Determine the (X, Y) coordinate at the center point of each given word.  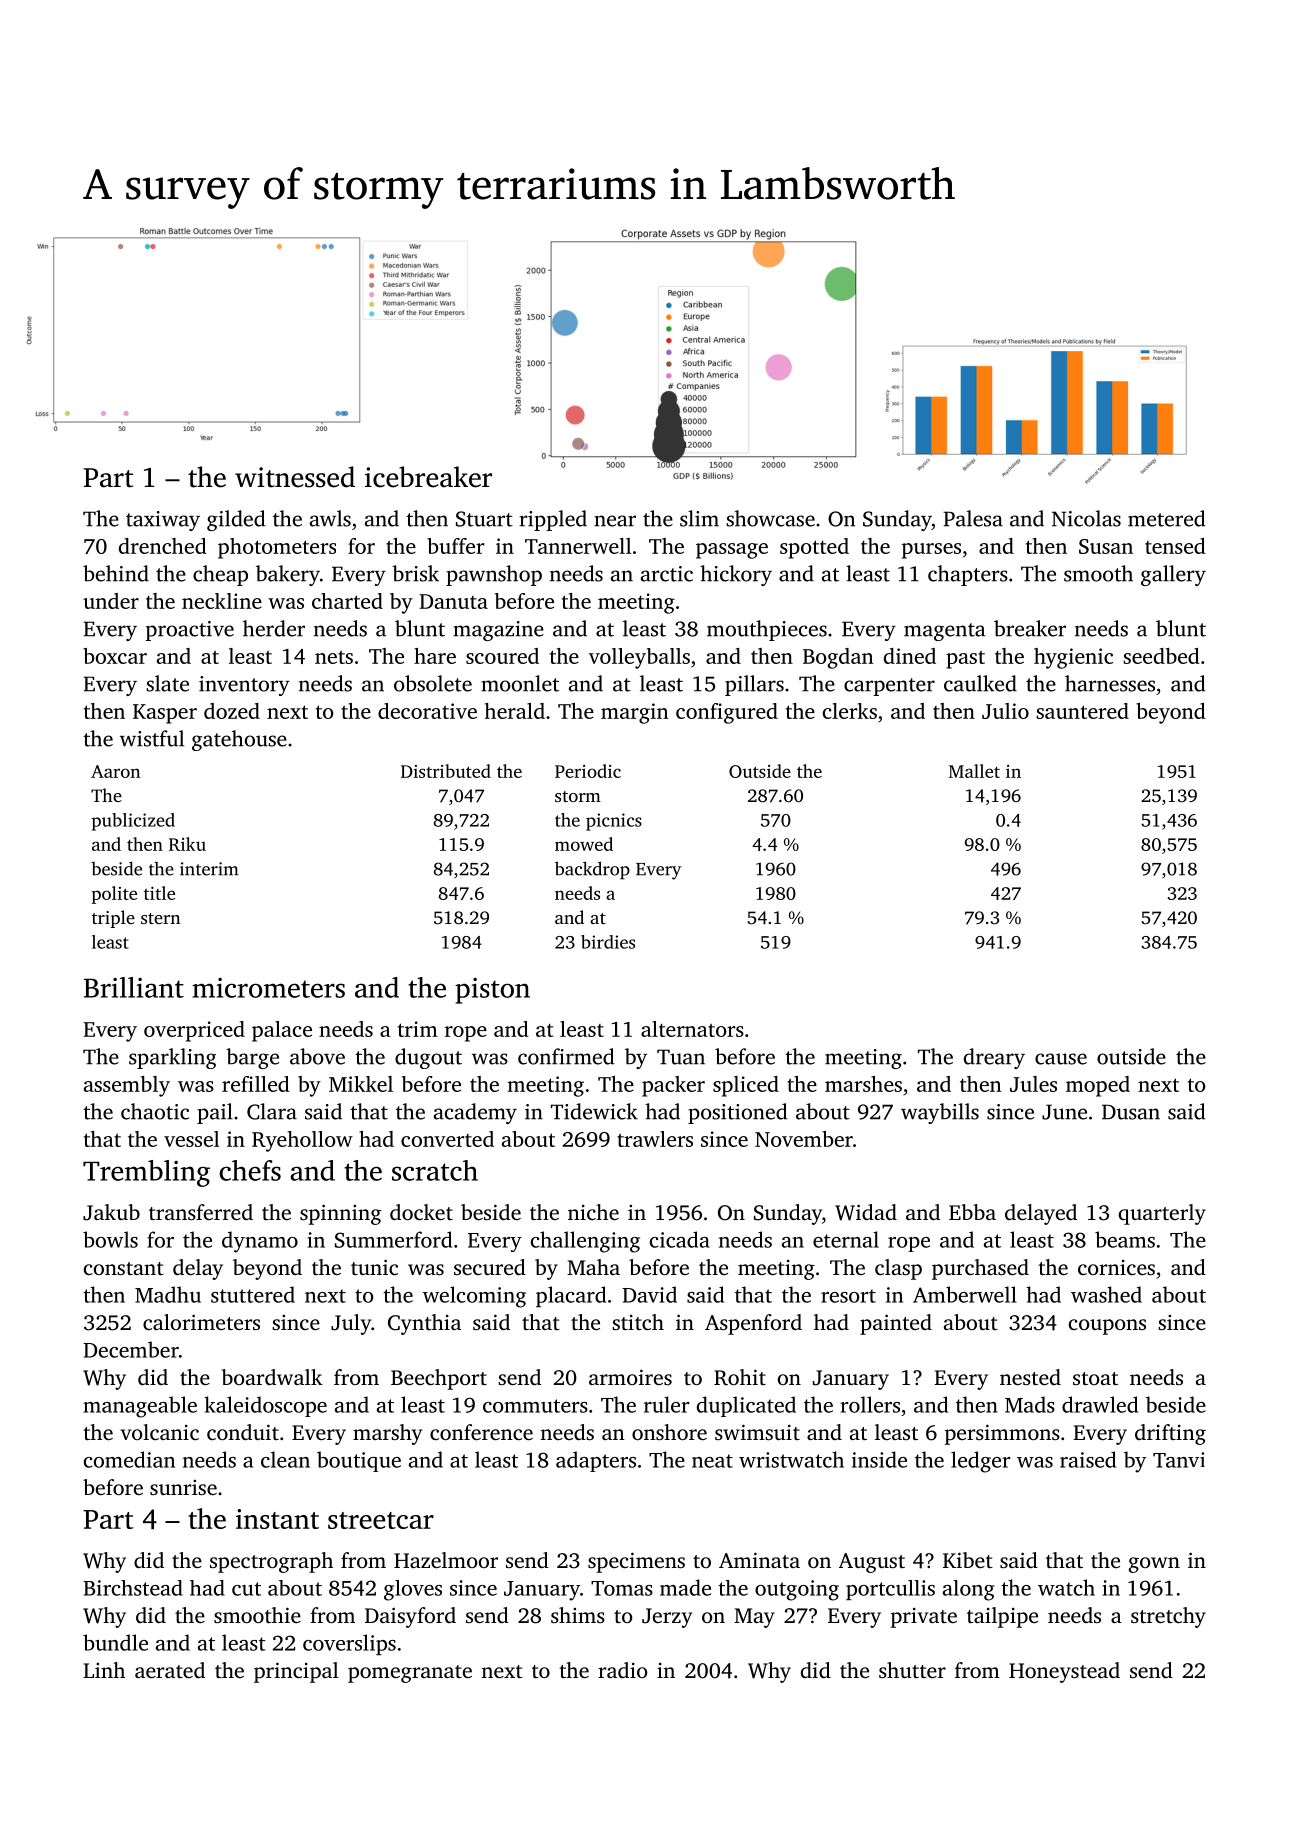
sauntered (1082, 711)
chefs (250, 1170)
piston (492, 991)
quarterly (1162, 1214)
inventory (244, 686)
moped (1098, 1086)
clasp (898, 1269)
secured (490, 1267)
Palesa (973, 518)
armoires (630, 1377)
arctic (667, 574)
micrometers (268, 988)
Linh (104, 1670)
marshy (387, 1434)
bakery (288, 575)
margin (635, 713)
